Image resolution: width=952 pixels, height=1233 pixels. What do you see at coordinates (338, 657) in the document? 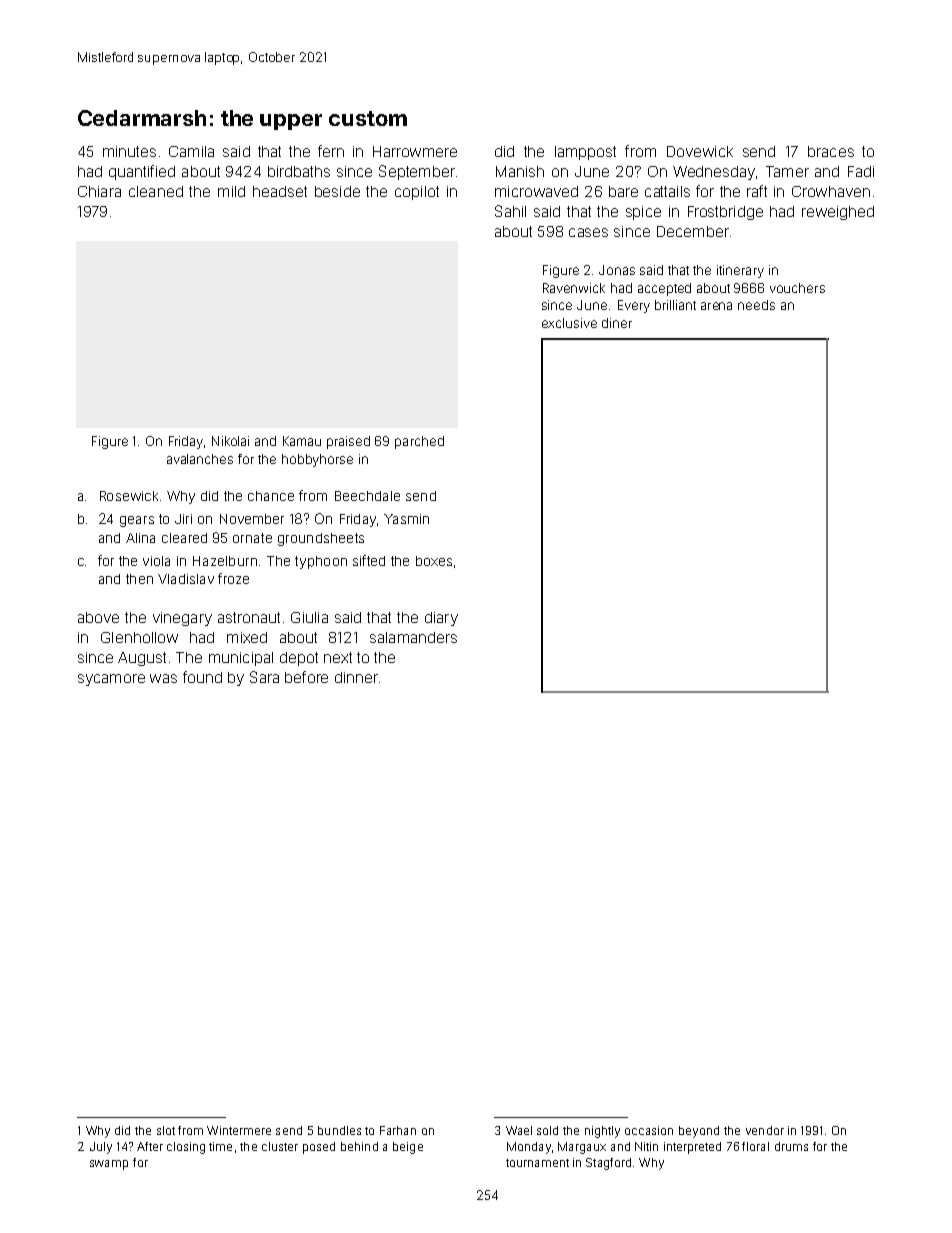
I see `next` at bounding box center [338, 657].
